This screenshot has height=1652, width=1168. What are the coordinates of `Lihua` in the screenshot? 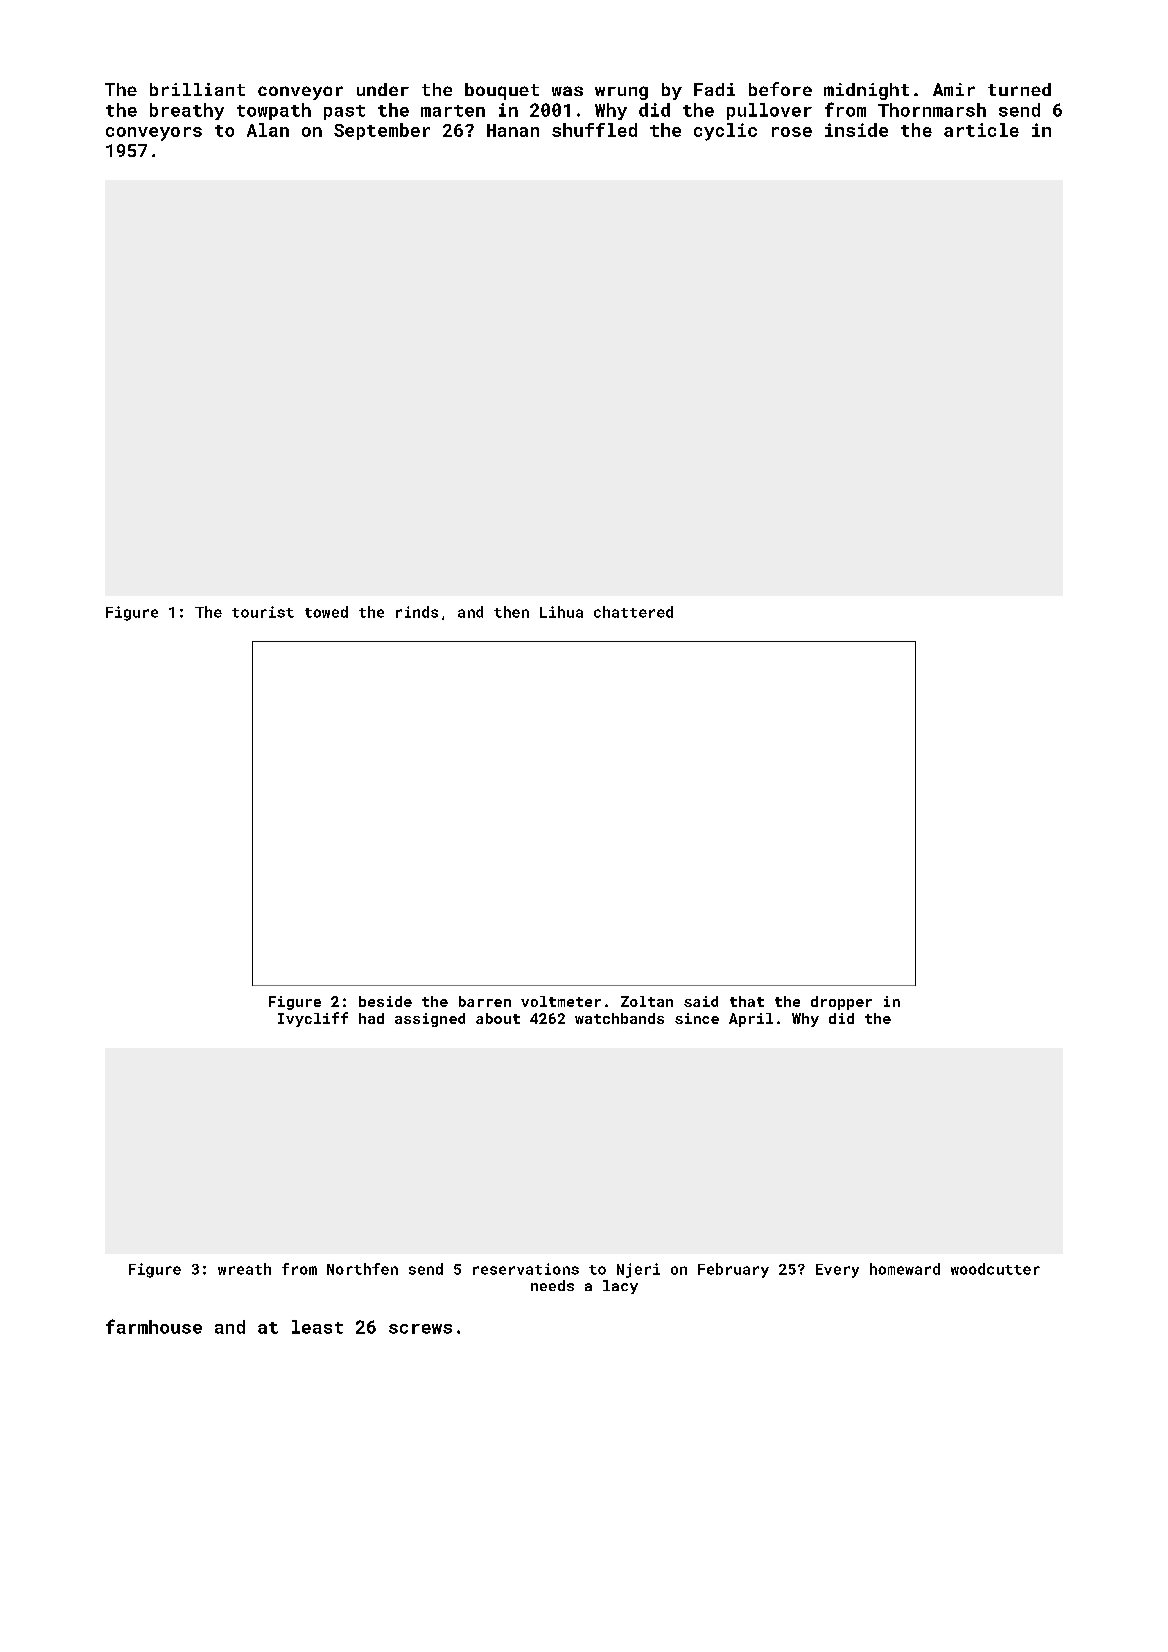 It's located at (561, 612).
